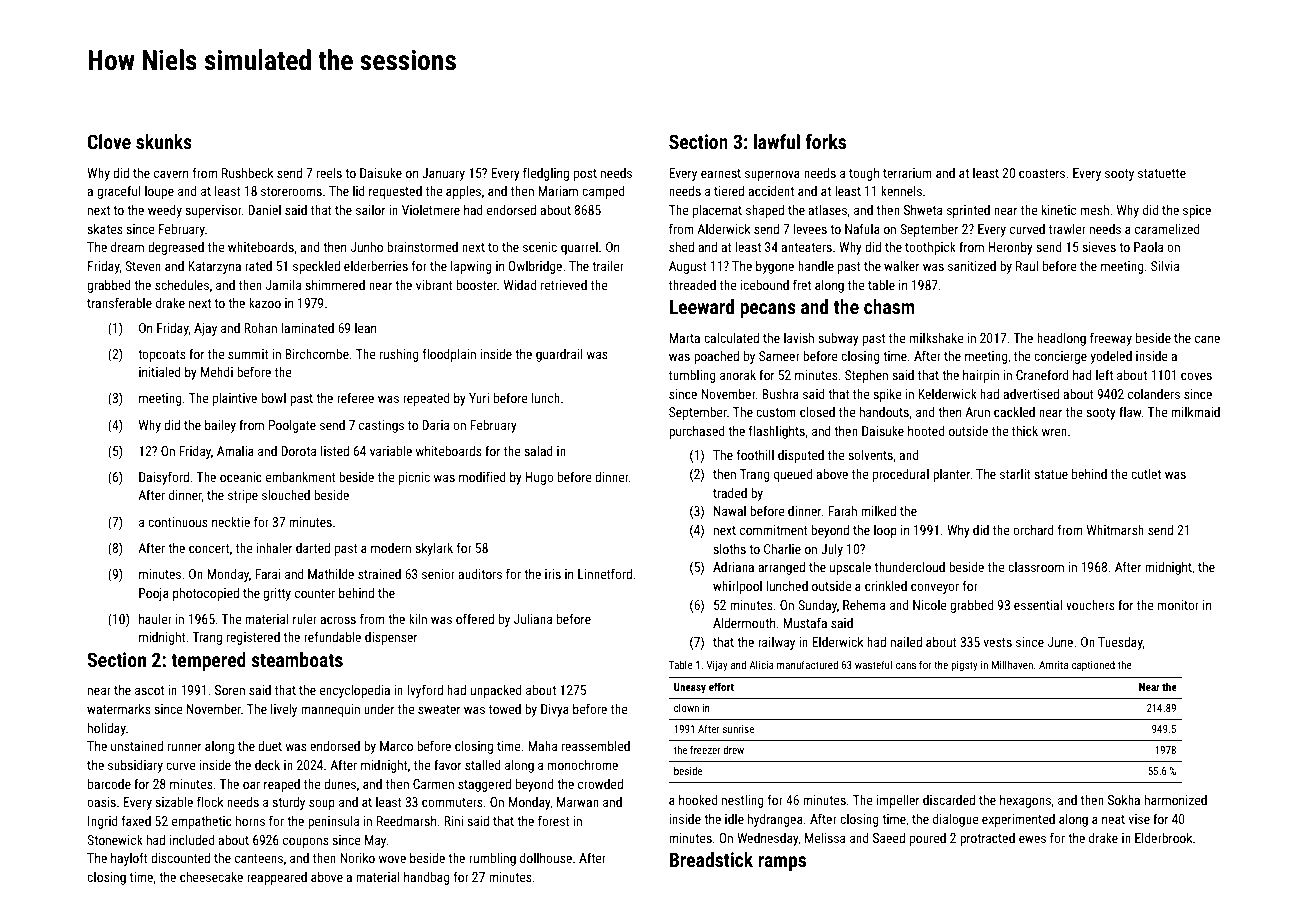 This screenshot has width=1308, height=924. What do you see at coordinates (559, 355) in the screenshot?
I see `guardrail` at bounding box center [559, 355].
